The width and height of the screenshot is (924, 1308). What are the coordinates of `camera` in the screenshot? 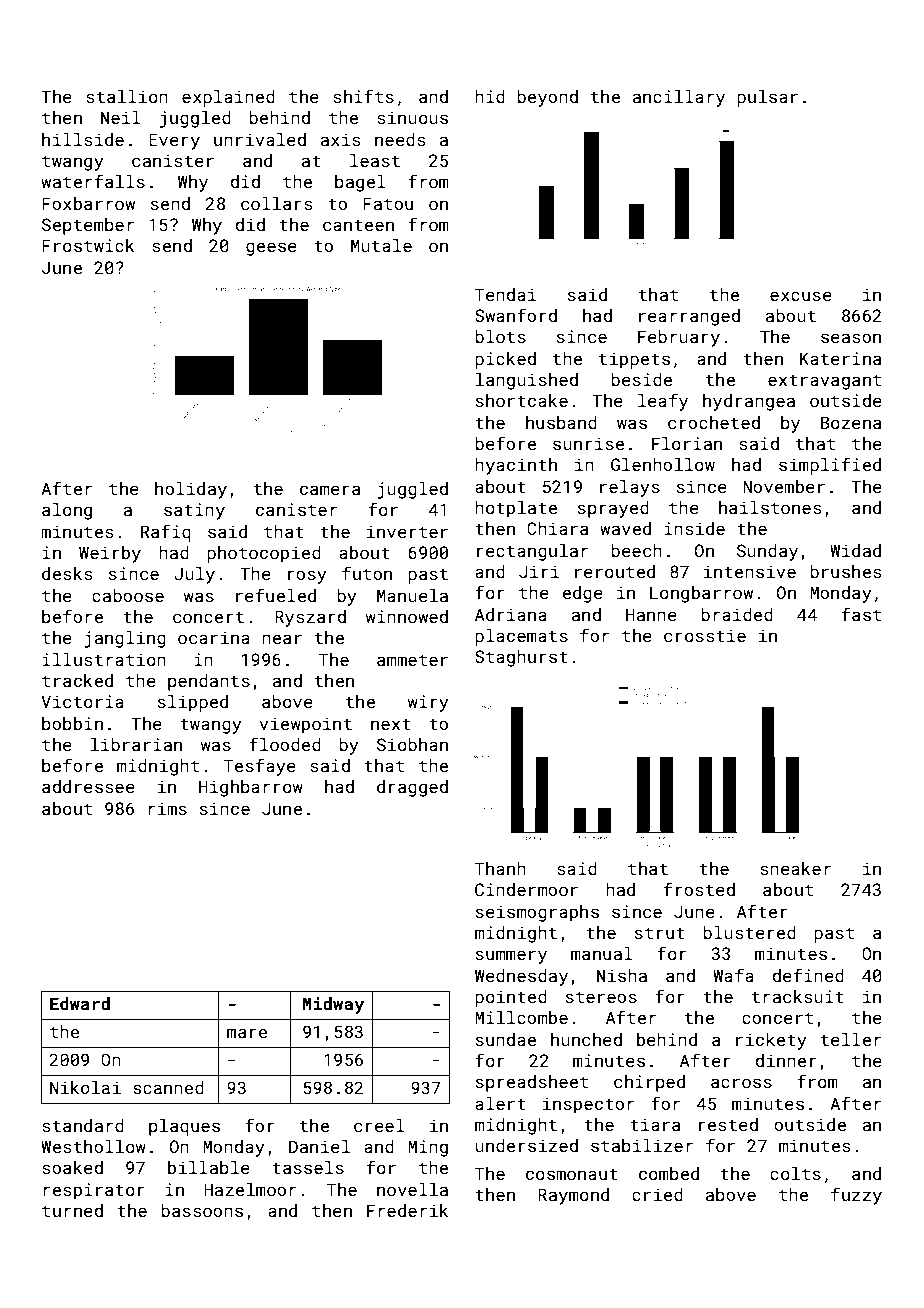 It's located at (330, 490).
